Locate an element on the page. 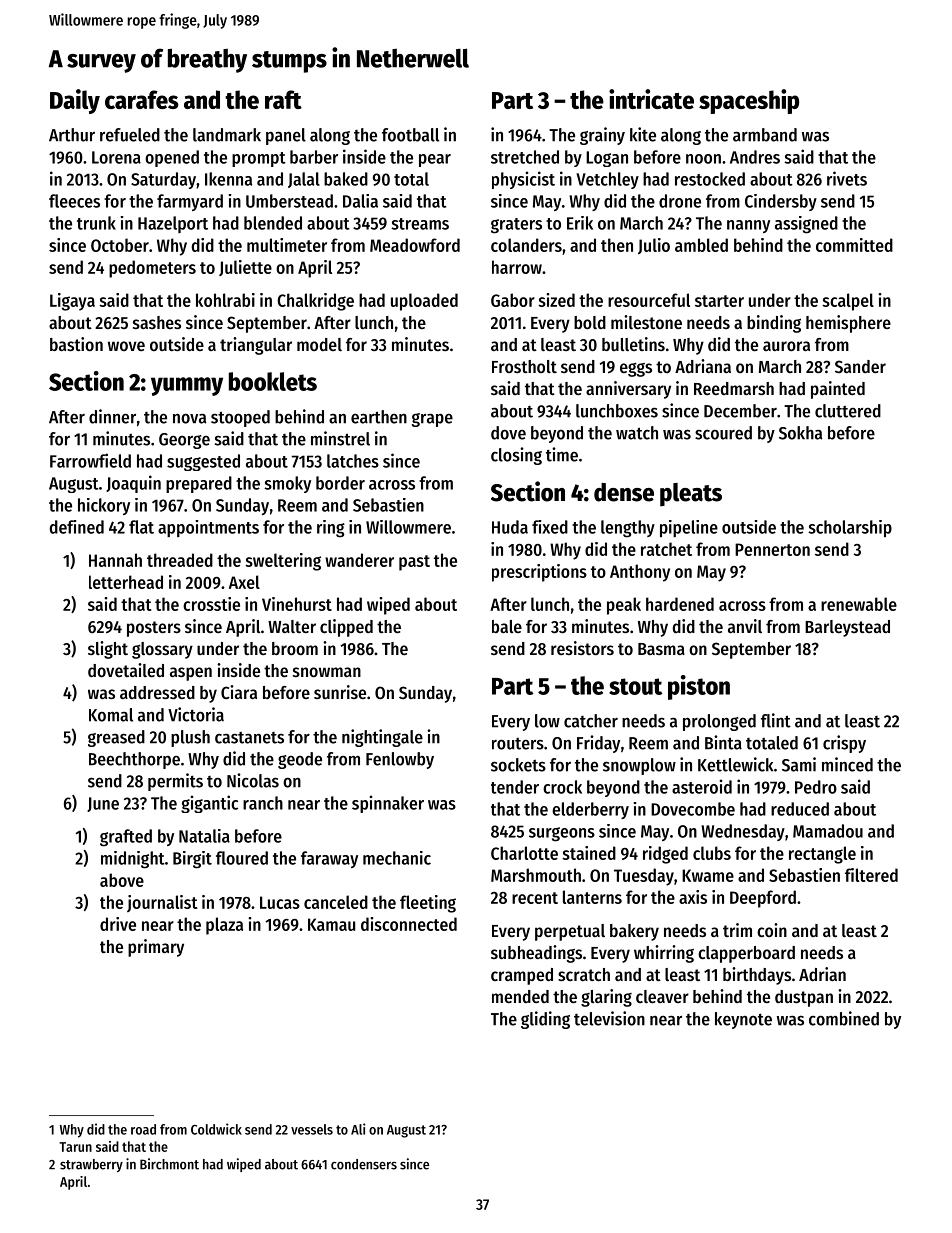 The image size is (952, 1233). keynote is located at coordinates (743, 1020).
